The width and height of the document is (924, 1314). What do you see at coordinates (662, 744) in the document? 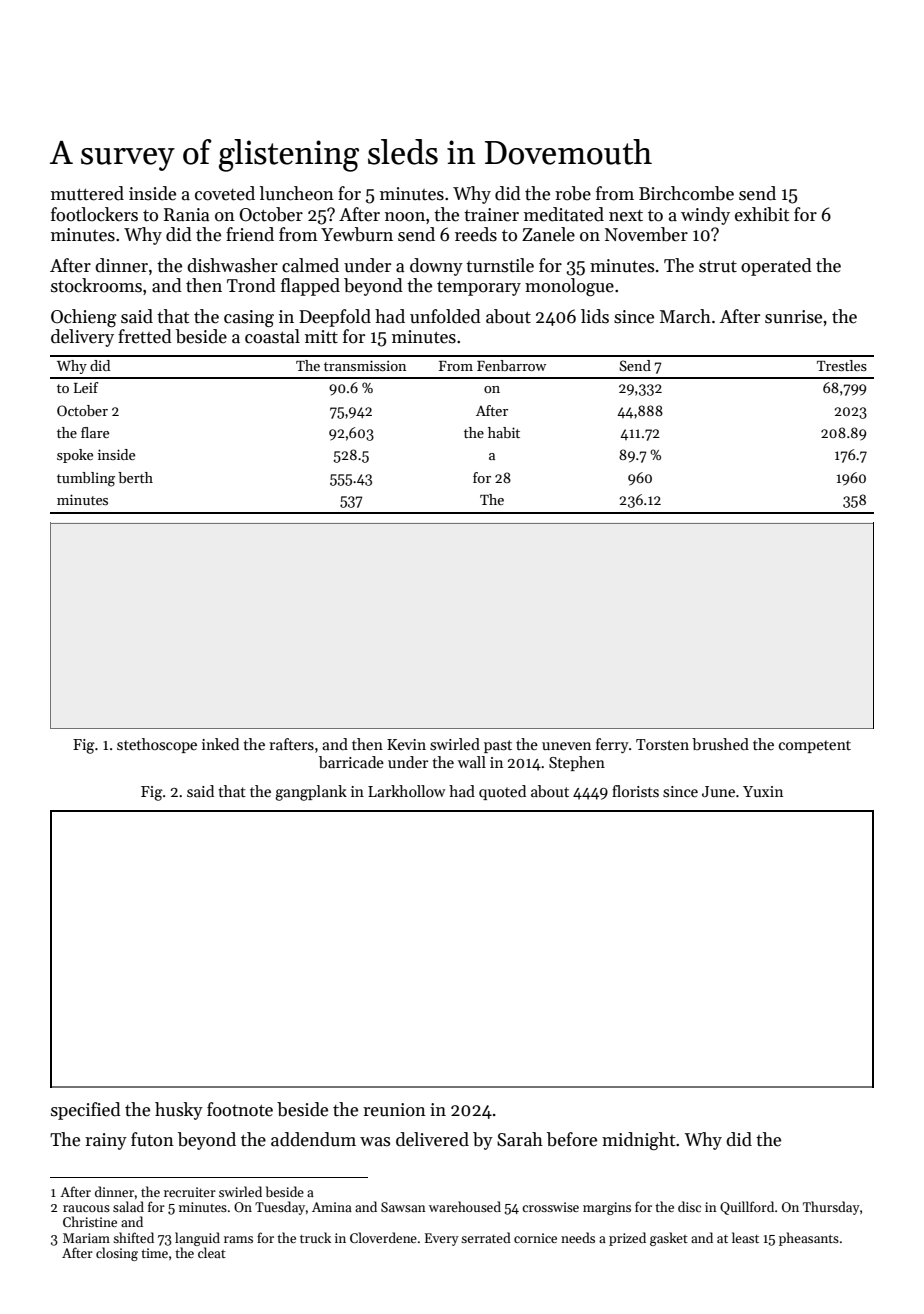
I see `Torsten` at bounding box center [662, 744].
